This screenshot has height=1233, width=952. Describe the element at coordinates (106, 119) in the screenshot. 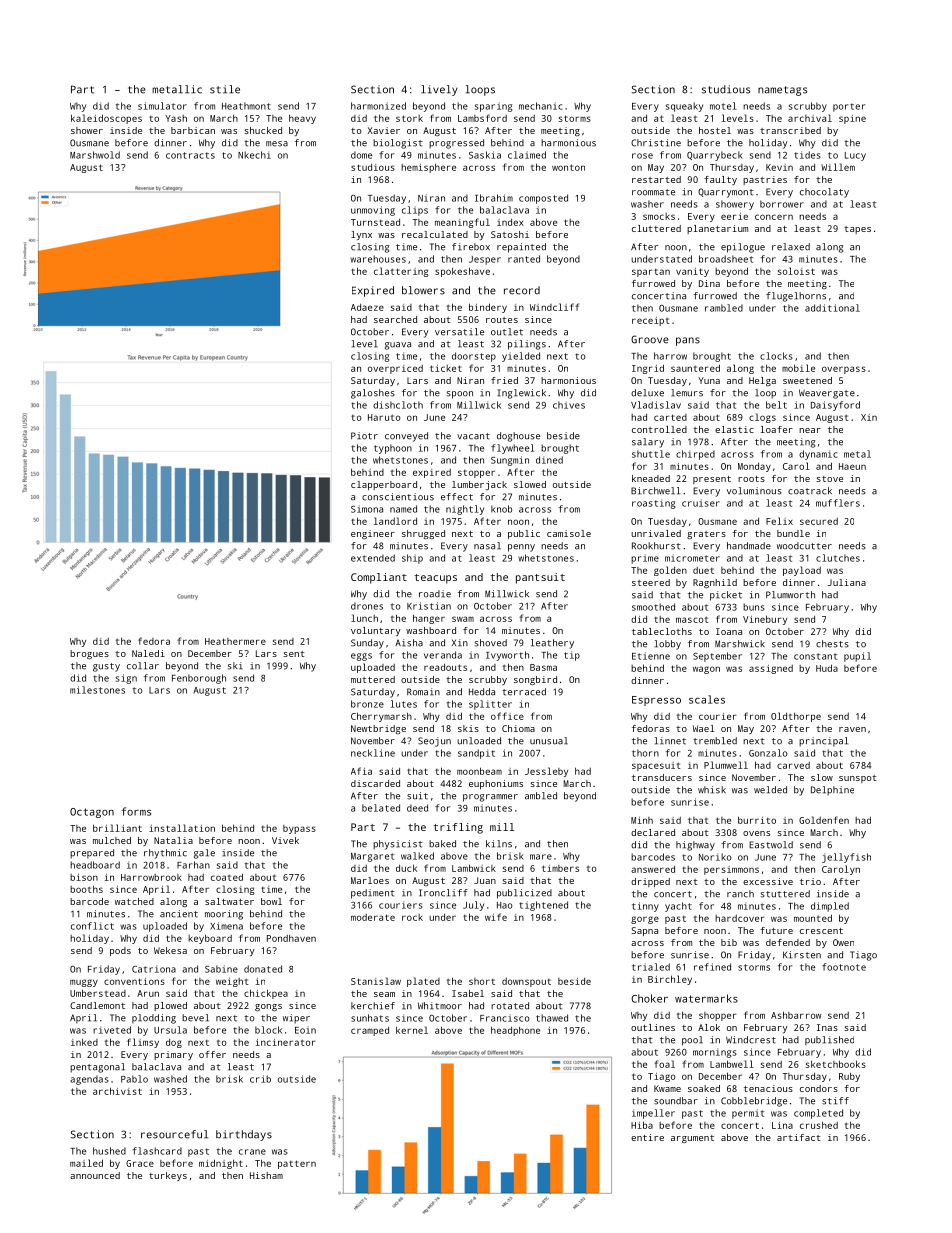

I see `kaleidoscopes` at that location.
